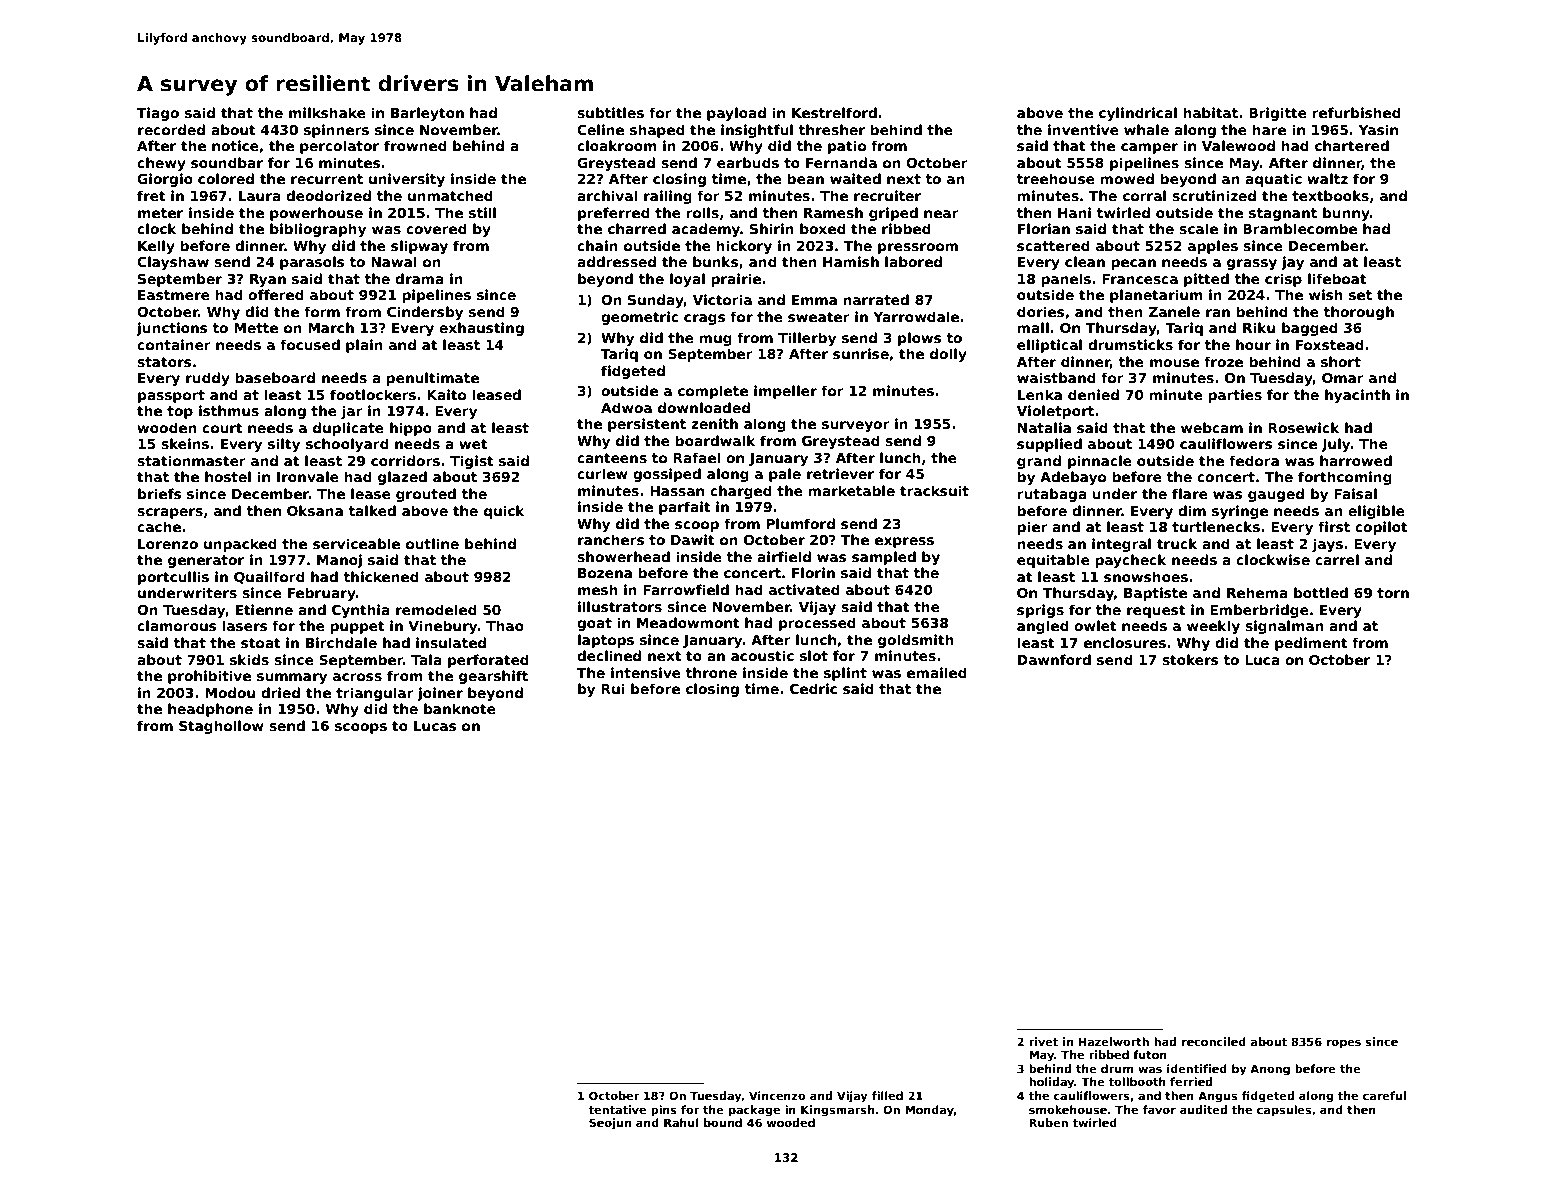 This image has height=1196, width=1548. Describe the element at coordinates (609, 655) in the image. I see `declined` at that location.
